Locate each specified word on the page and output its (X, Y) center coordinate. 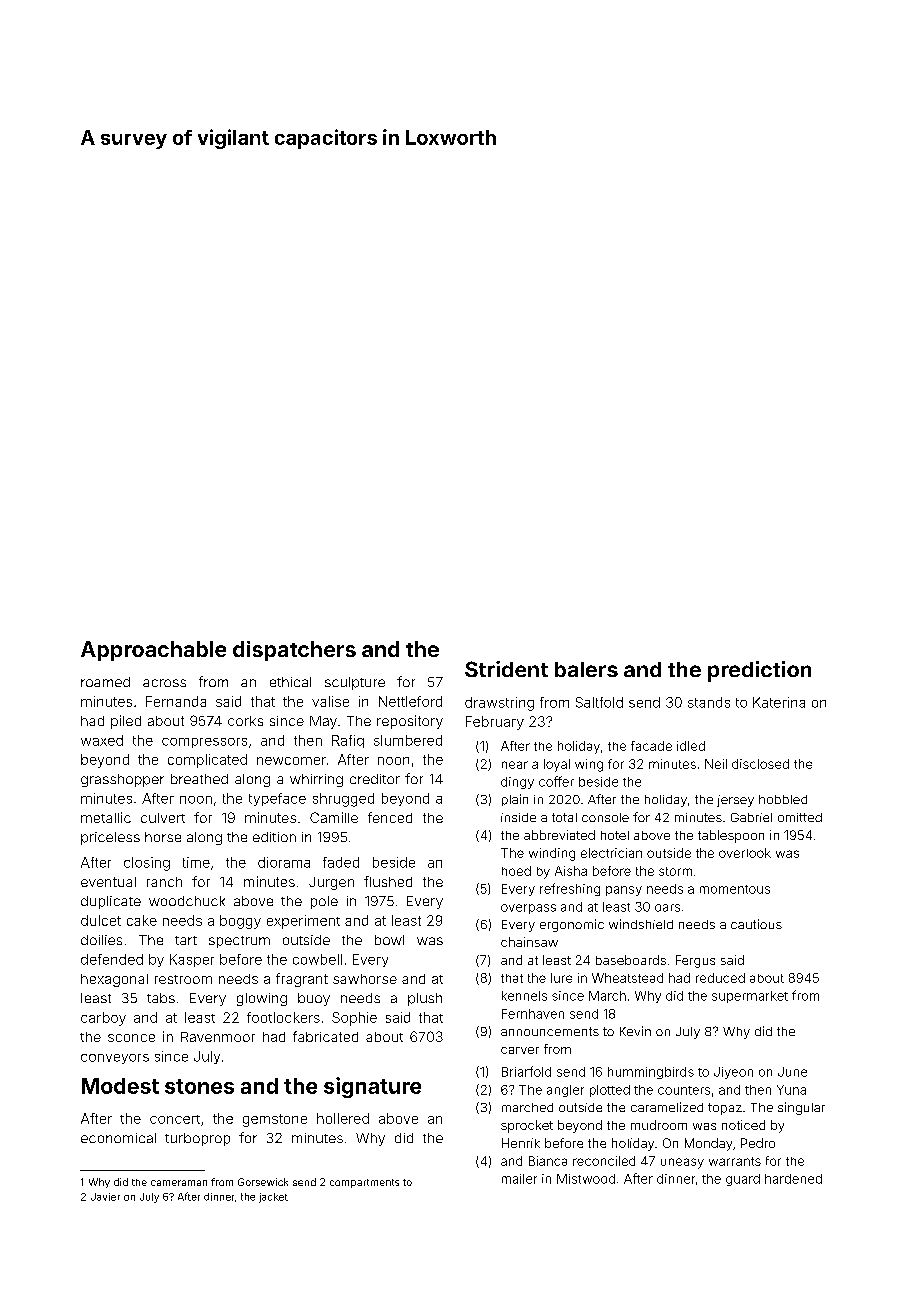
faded (341, 862)
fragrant (302, 980)
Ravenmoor (218, 1037)
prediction (759, 671)
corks (245, 721)
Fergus (695, 961)
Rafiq (348, 741)
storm (675, 871)
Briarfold (526, 1071)
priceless (110, 838)
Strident (506, 669)
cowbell (317, 959)
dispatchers (294, 651)
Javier (105, 1197)
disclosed (760, 764)
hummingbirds (651, 1073)
